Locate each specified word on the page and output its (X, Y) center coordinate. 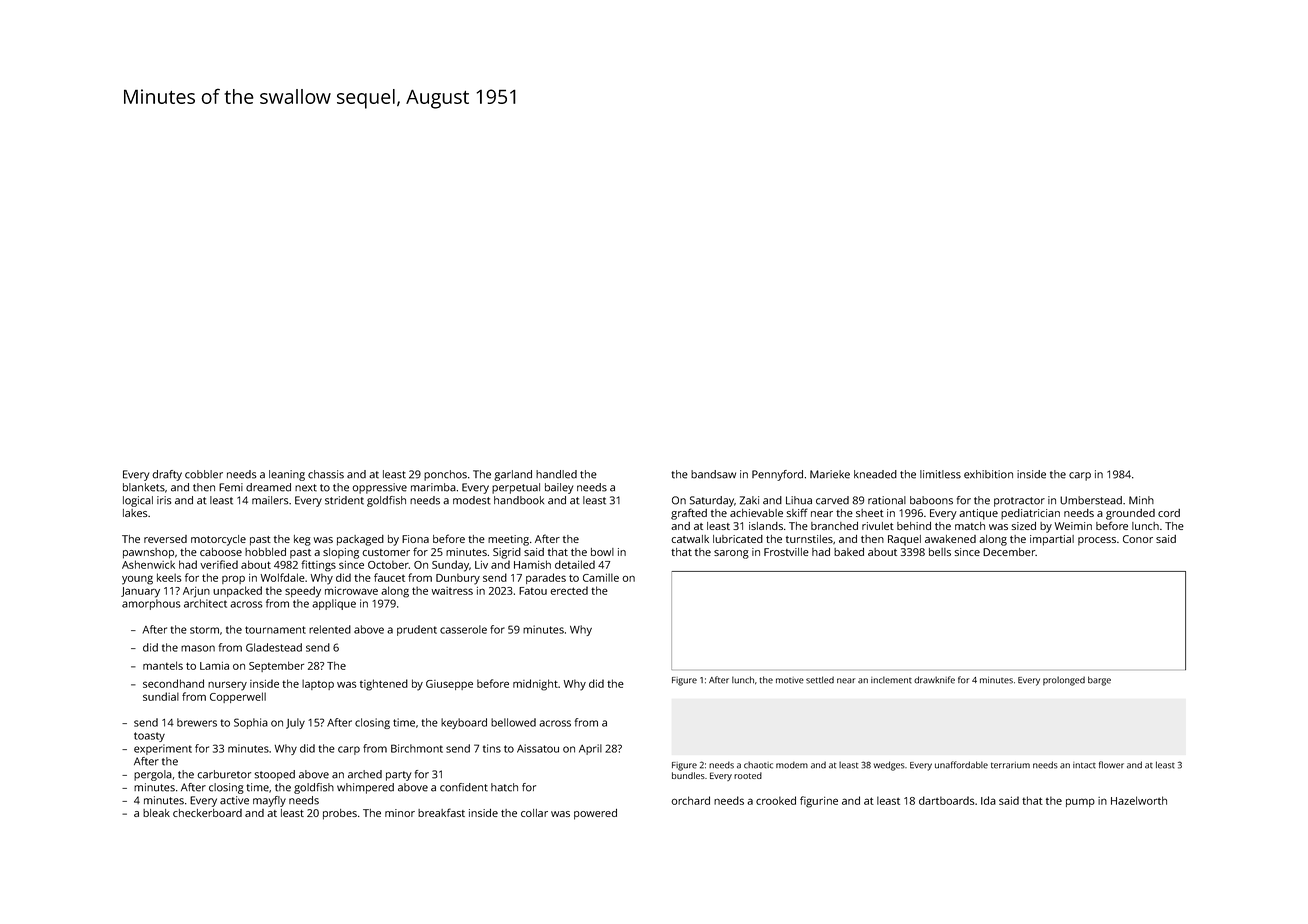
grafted (689, 514)
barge (1099, 681)
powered (595, 814)
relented (330, 629)
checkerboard (207, 813)
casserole (463, 629)
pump (1080, 802)
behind (914, 526)
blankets (144, 487)
